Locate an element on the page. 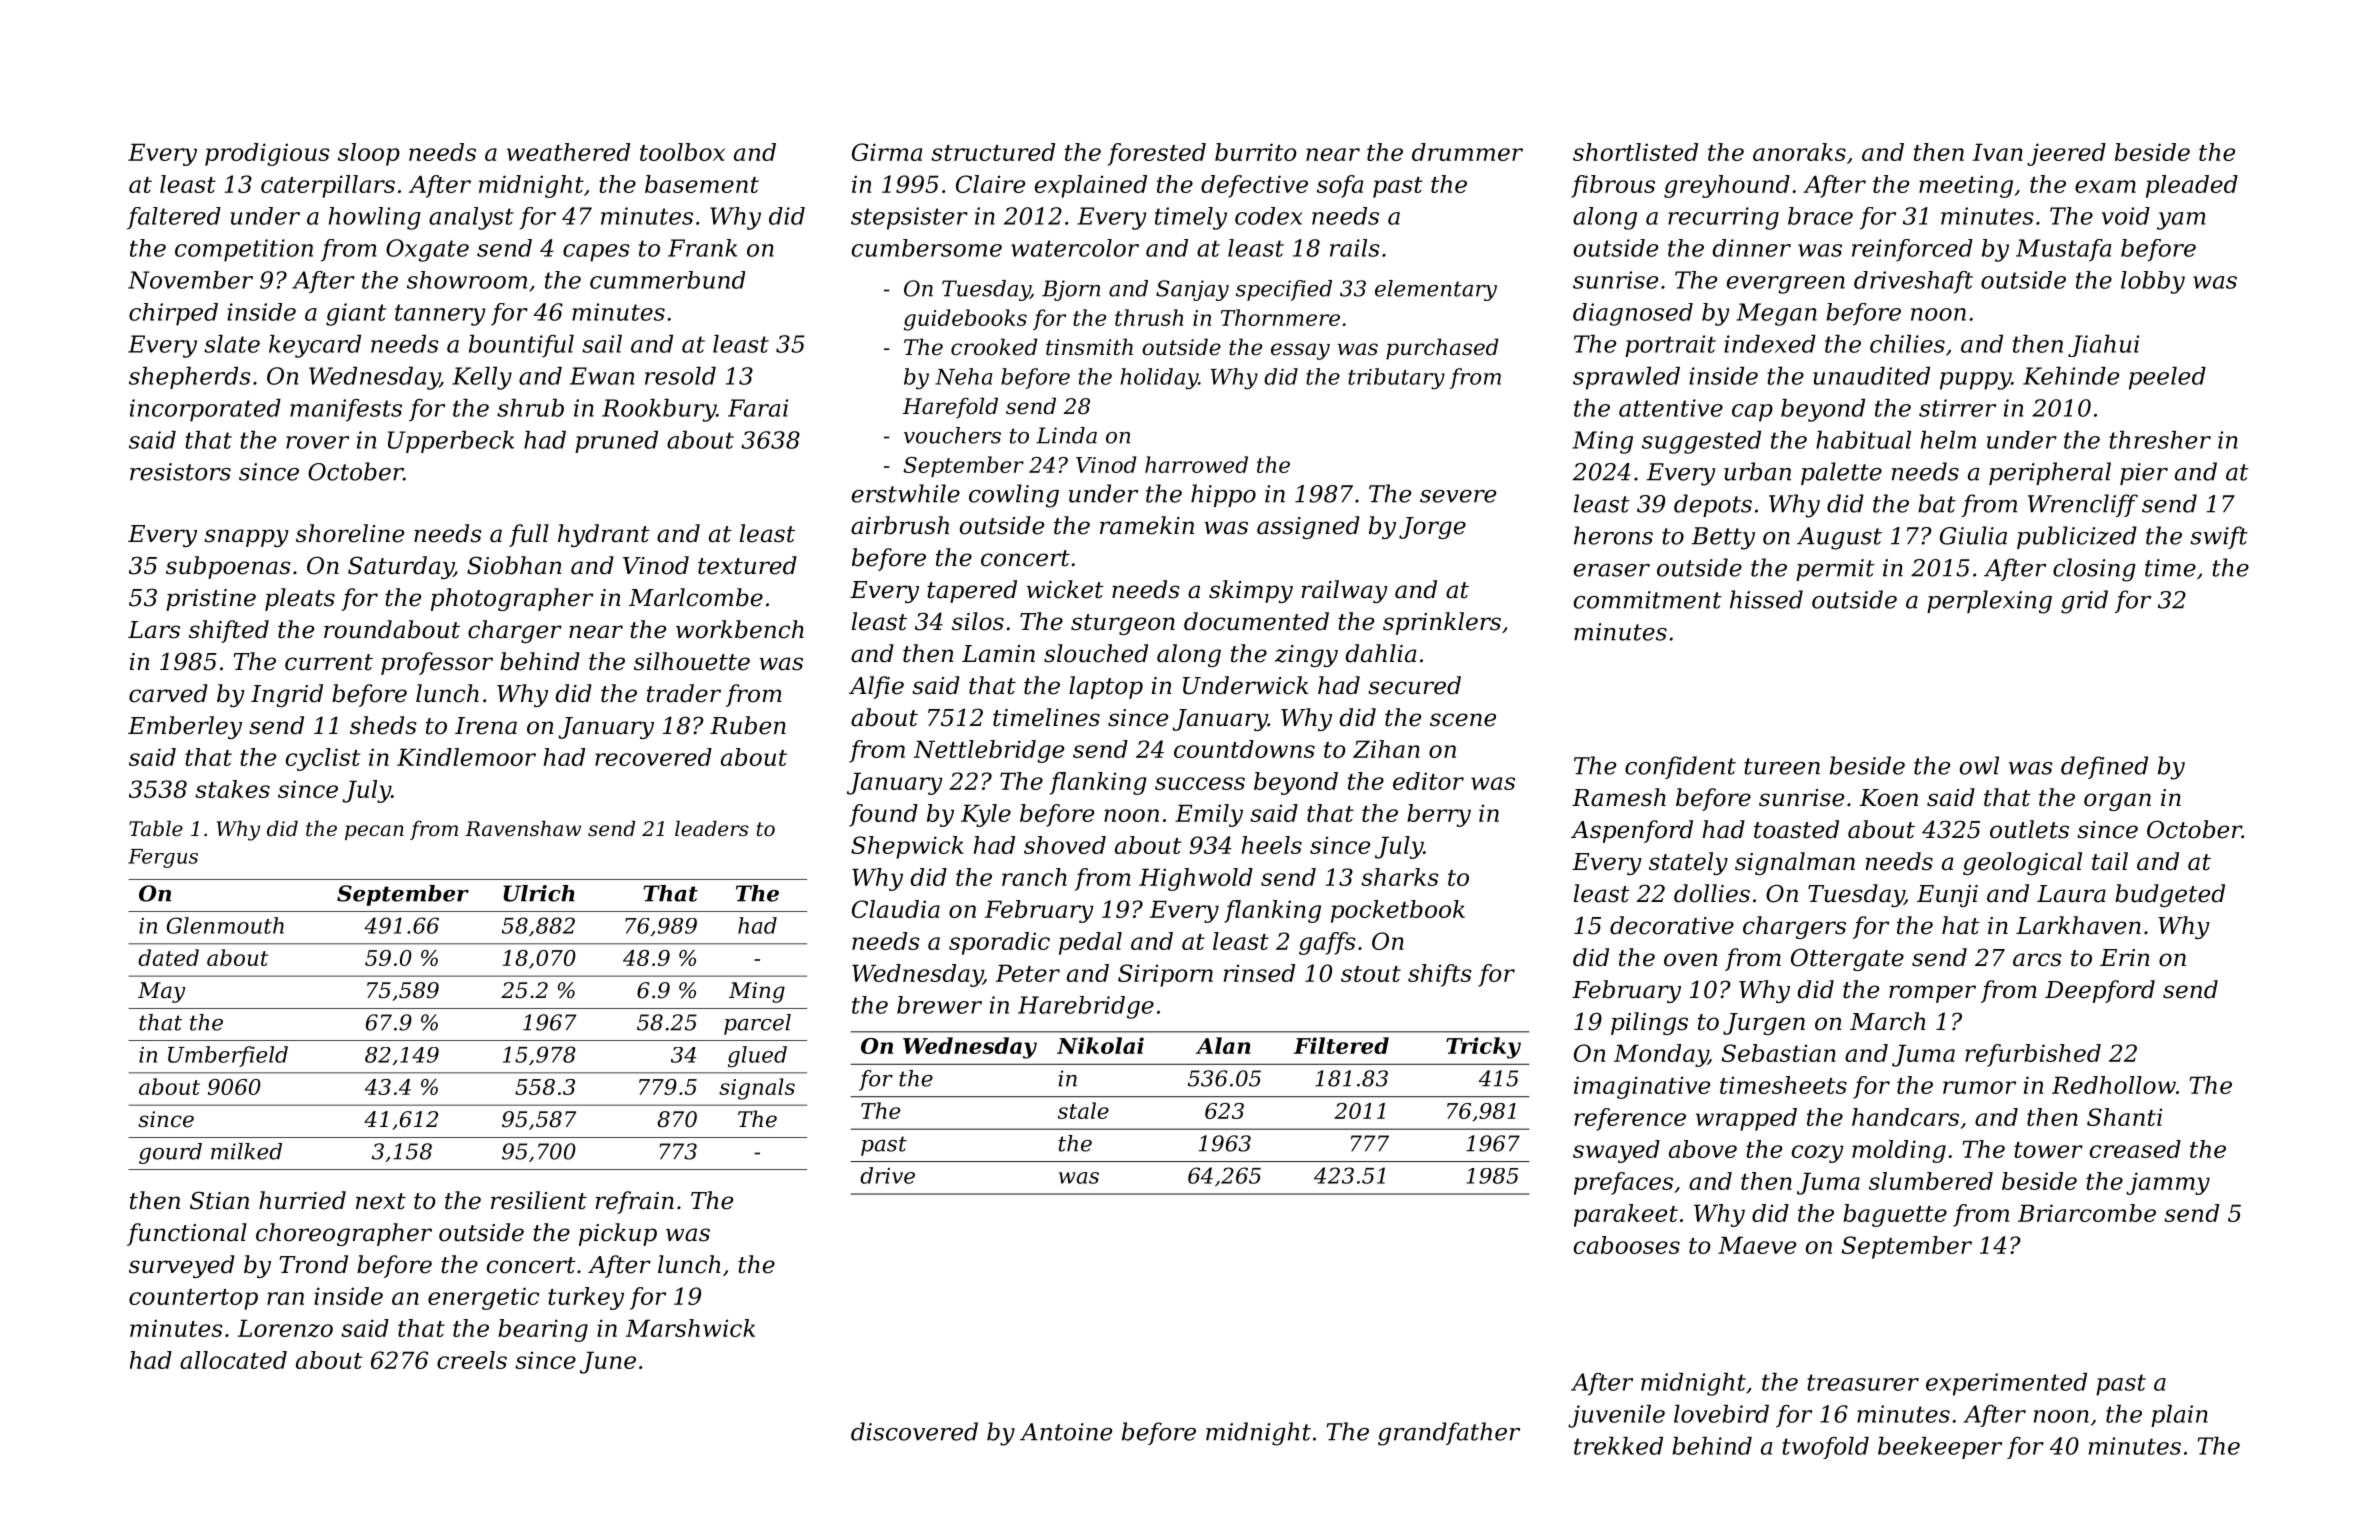 The image size is (2380, 1540). defined is located at coordinates (2104, 767).
